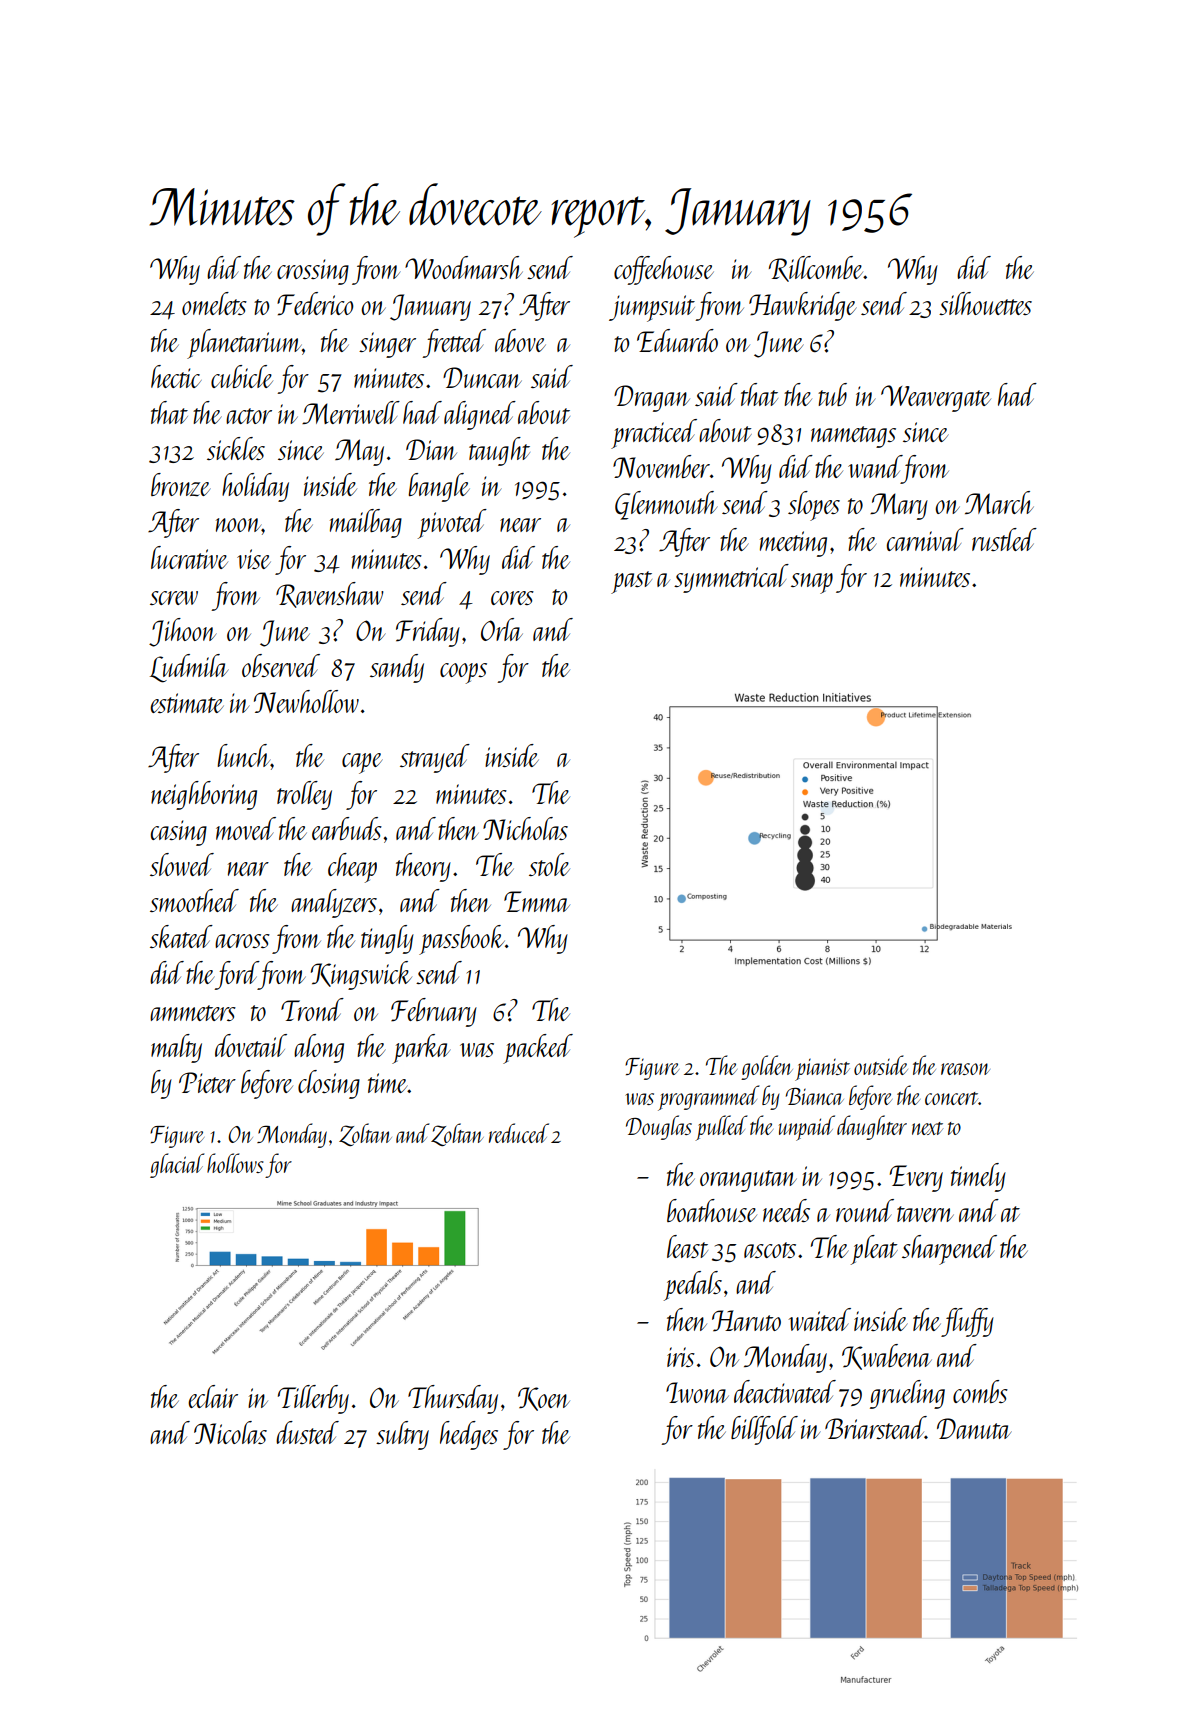  What do you see at coordinates (213, 1396) in the screenshot?
I see `eclair` at bounding box center [213, 1396].
